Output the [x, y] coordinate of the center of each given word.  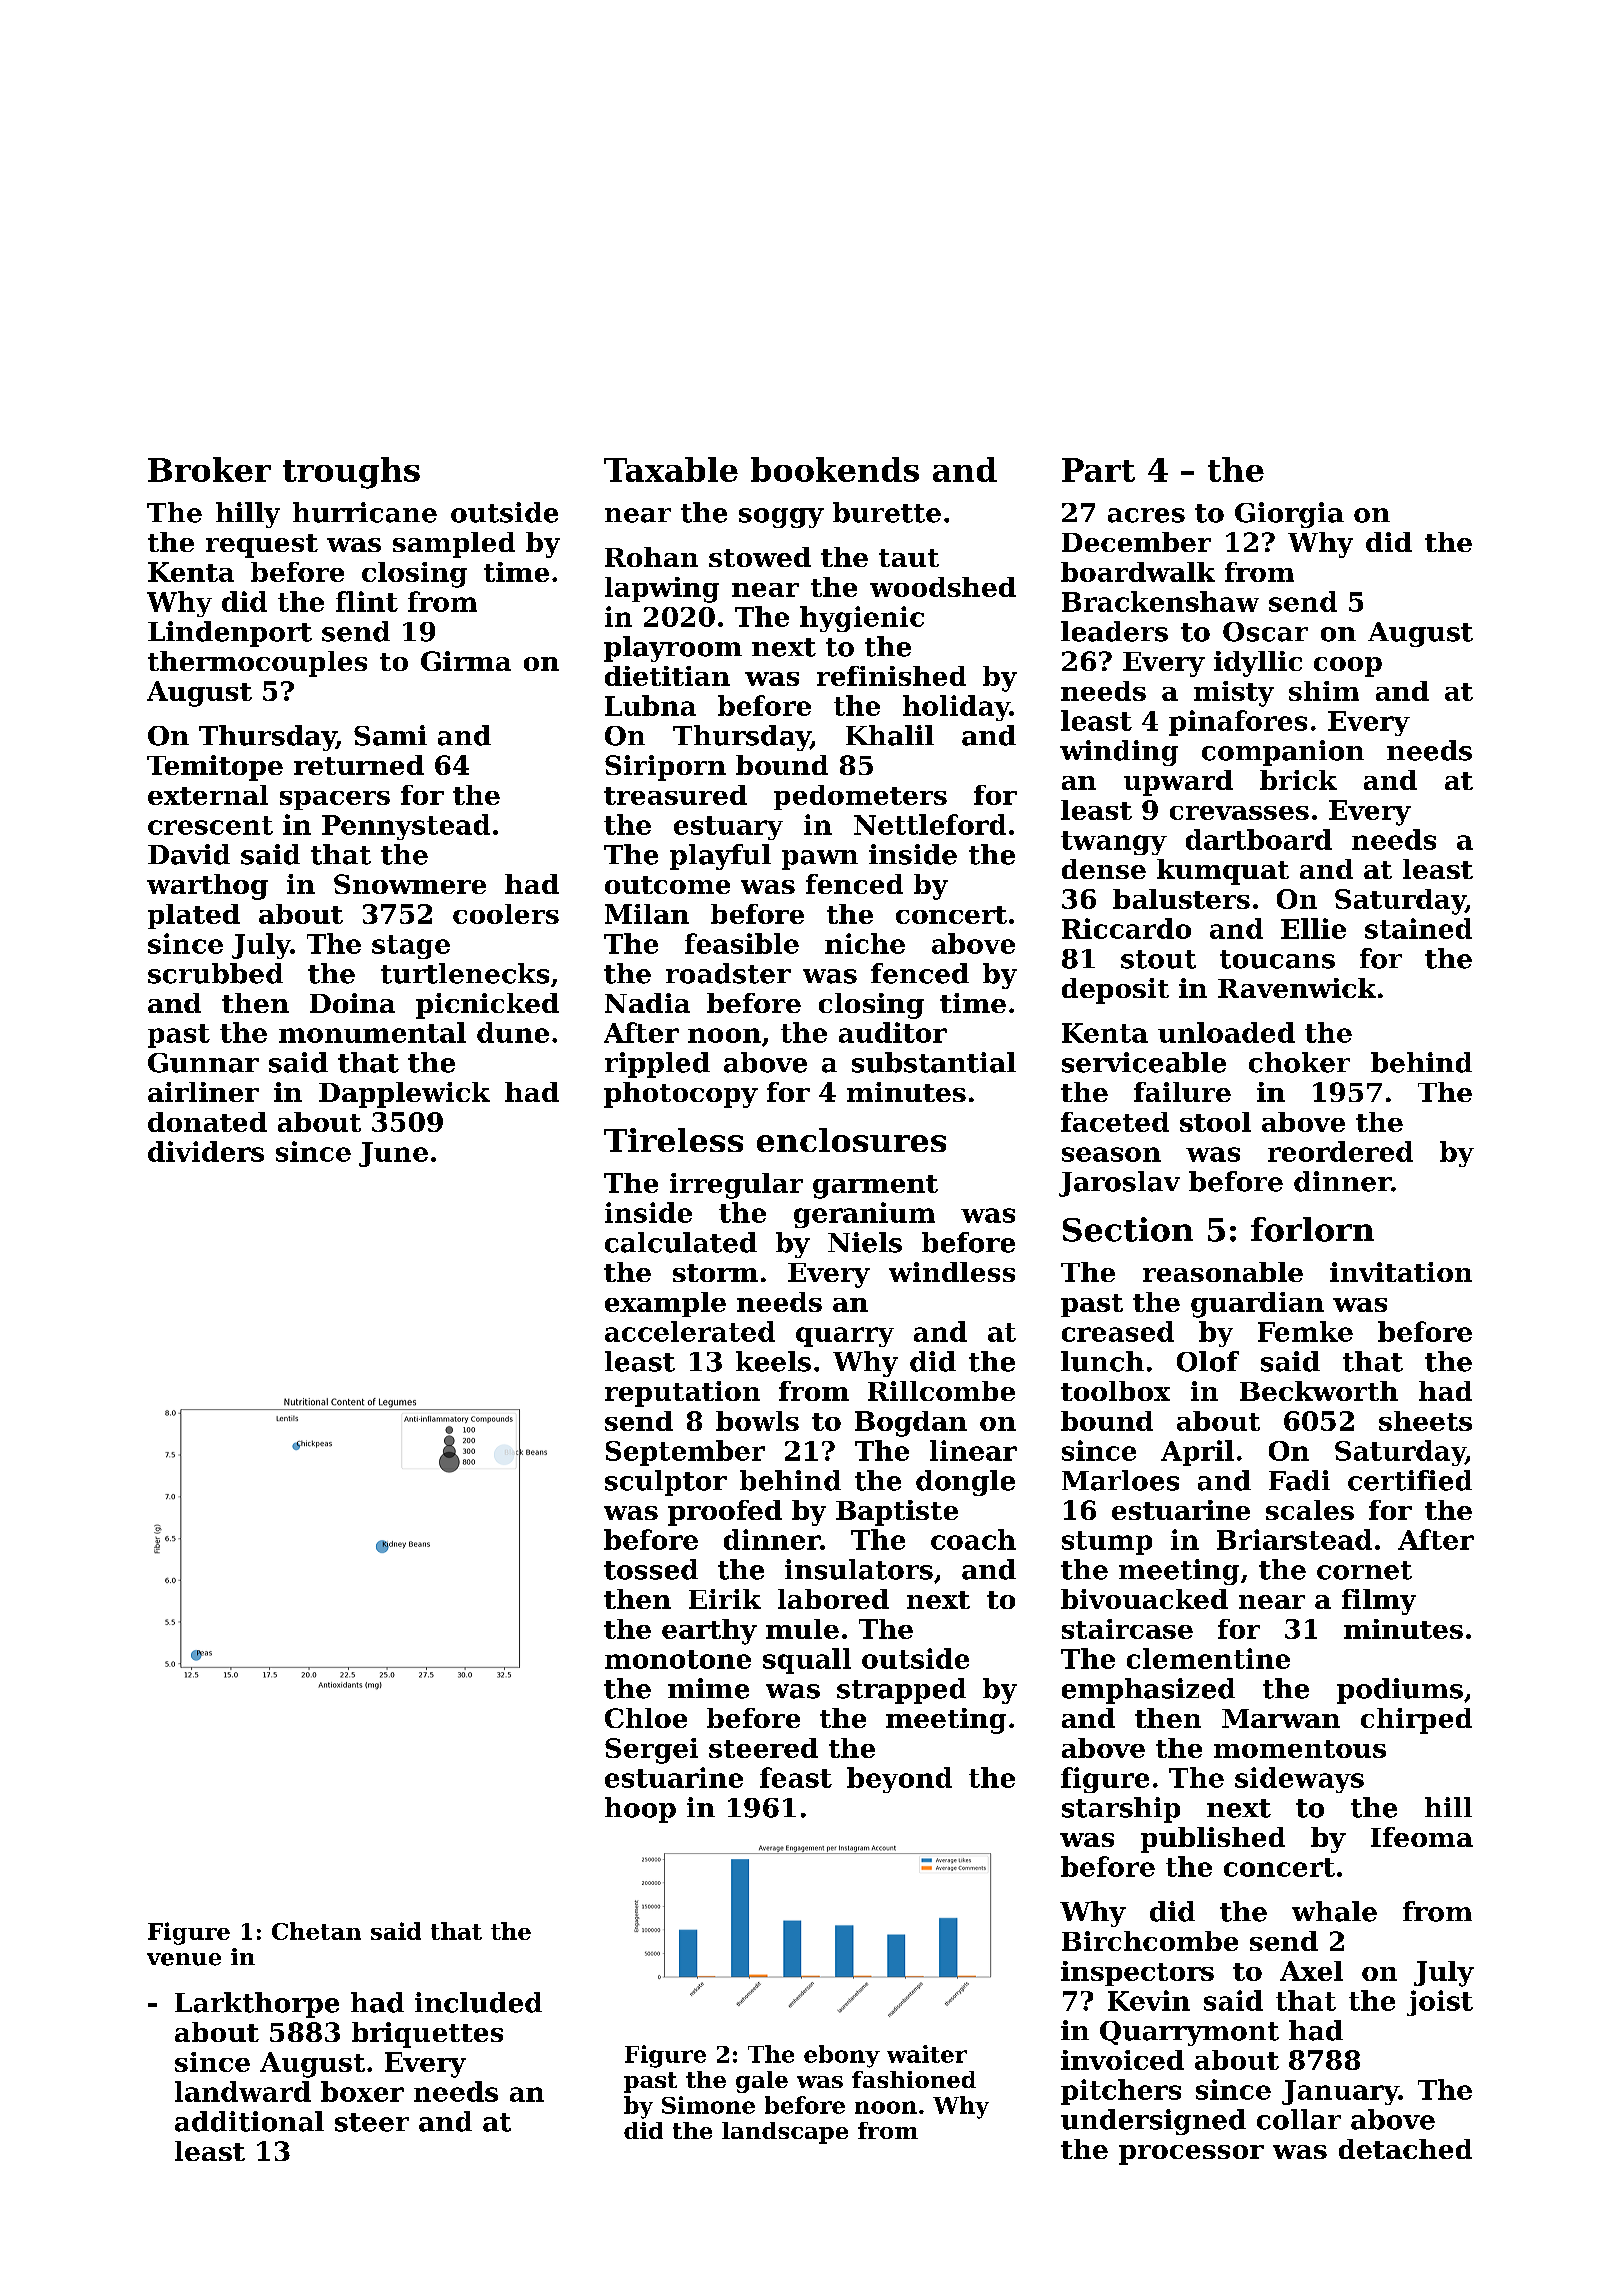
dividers [206, 1151]
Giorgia [1289, 515]
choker [1299, 1062]
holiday [956, 708]
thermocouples [257, 664]
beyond [899, 1780]
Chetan [316, 1931]
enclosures [851, 1140]
